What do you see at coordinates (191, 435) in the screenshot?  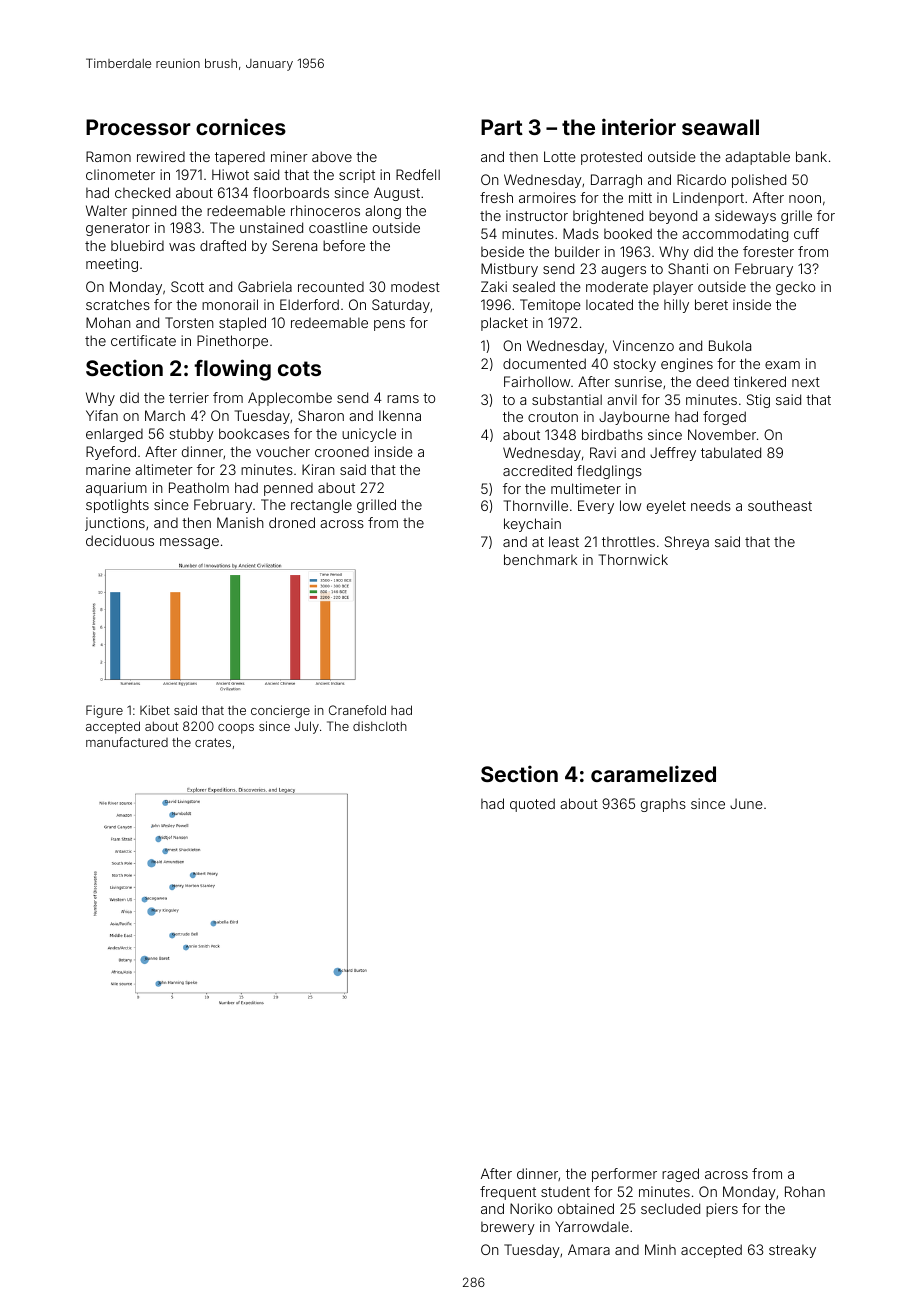 I see `stubby` at bounding box center [191, 435].
